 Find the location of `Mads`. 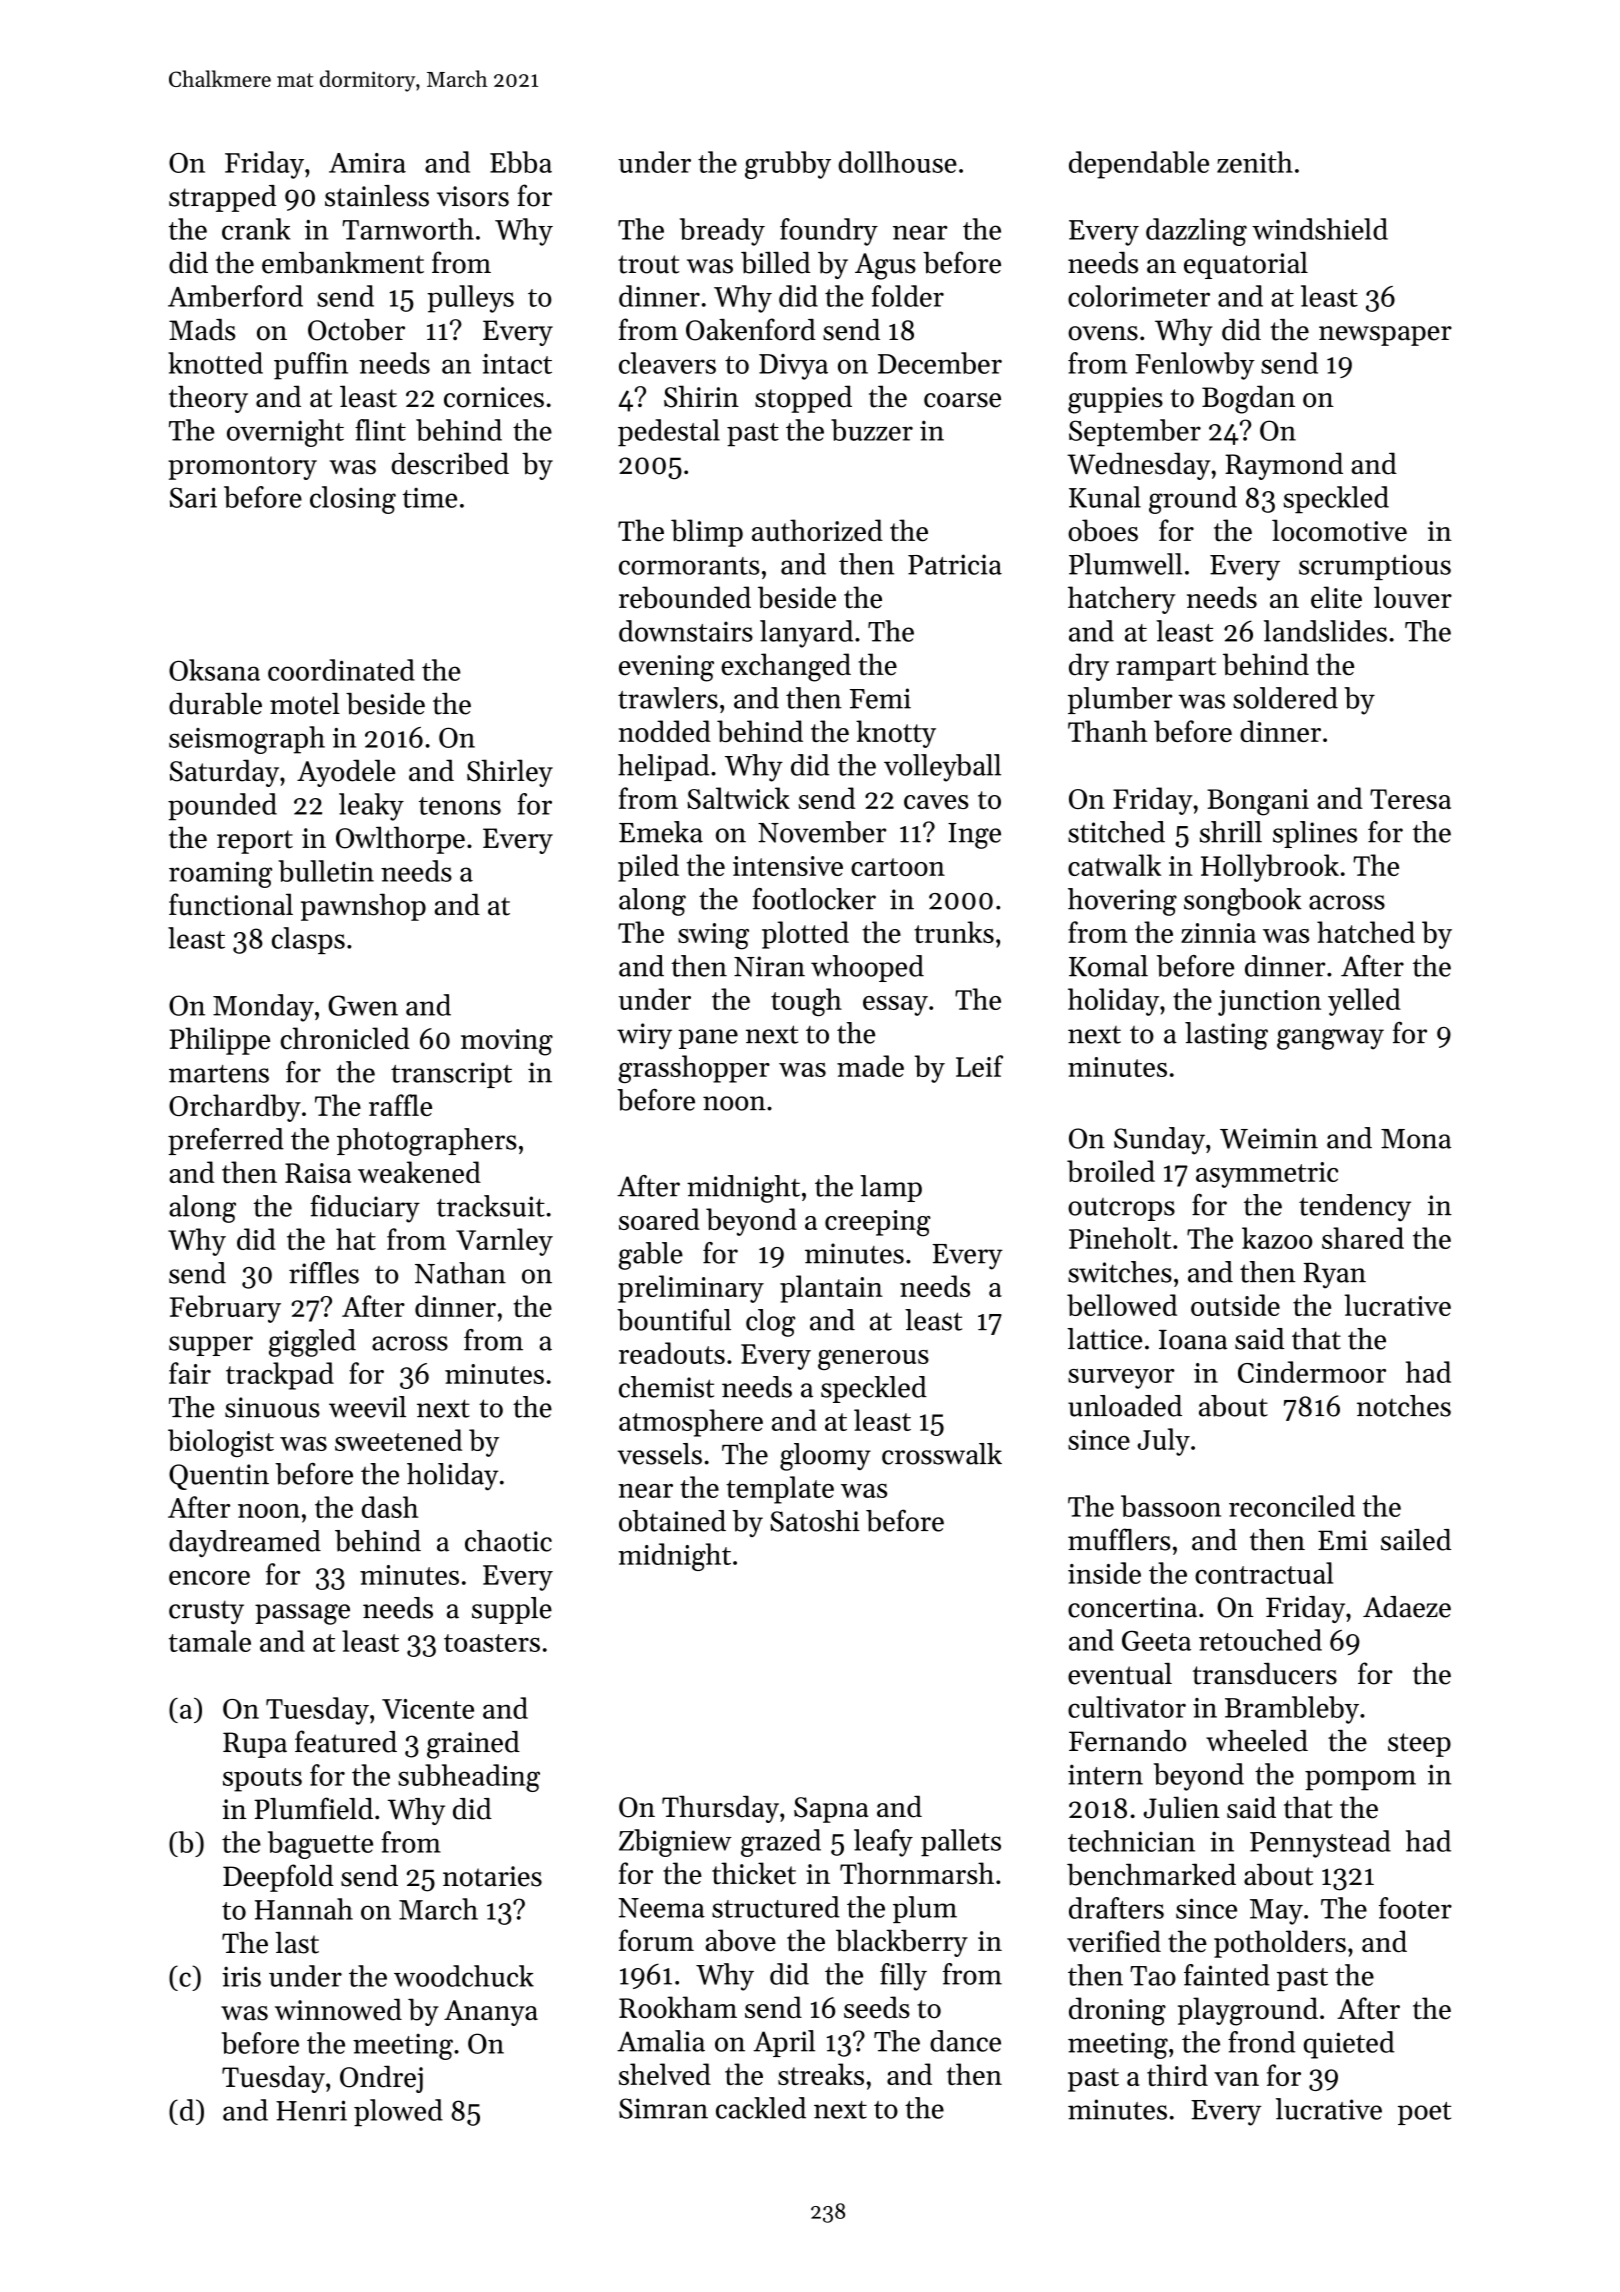

Mads is located at coordinates (202, 330).
